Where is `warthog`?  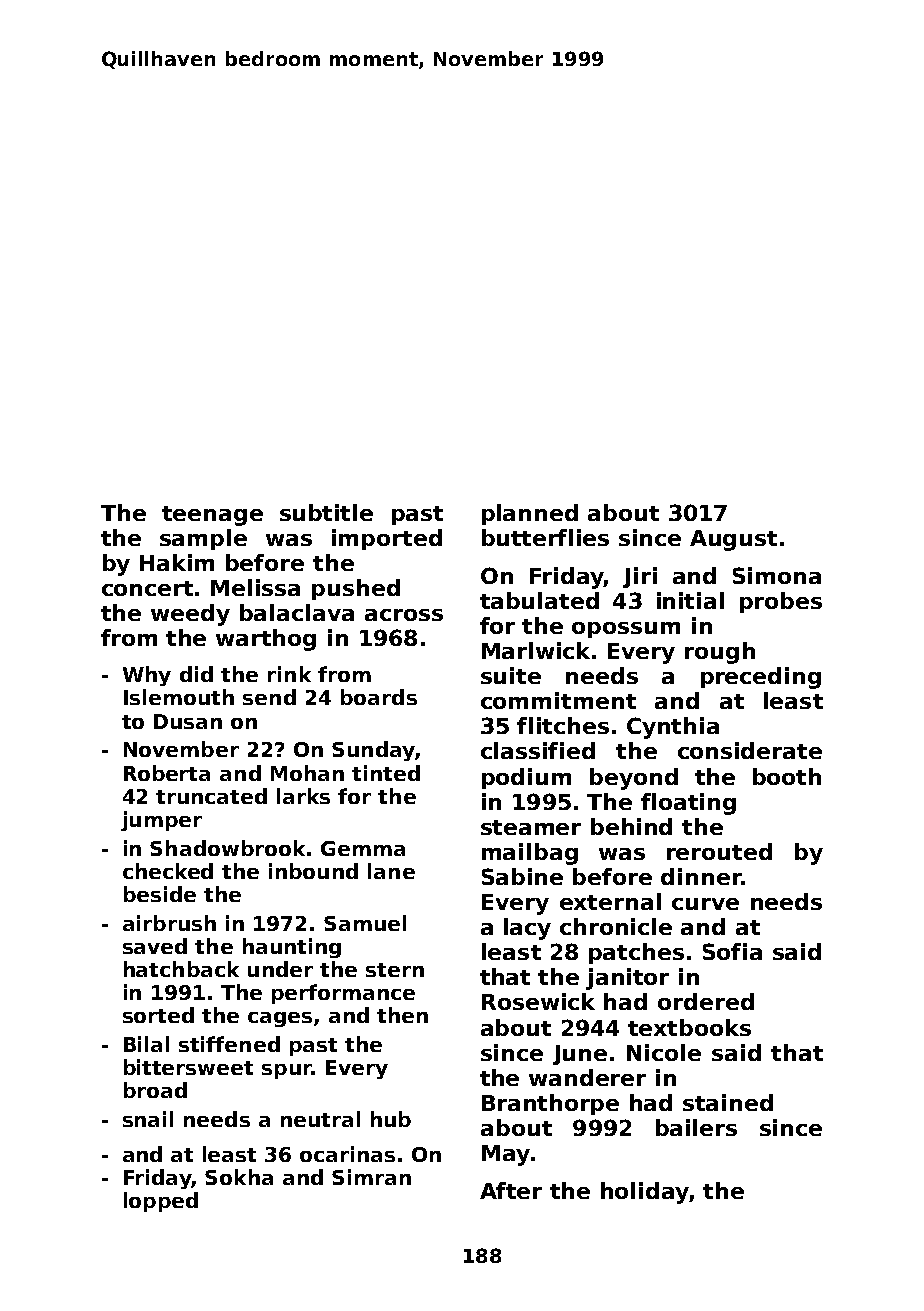
warthog is located at coordinates (266, 640).
